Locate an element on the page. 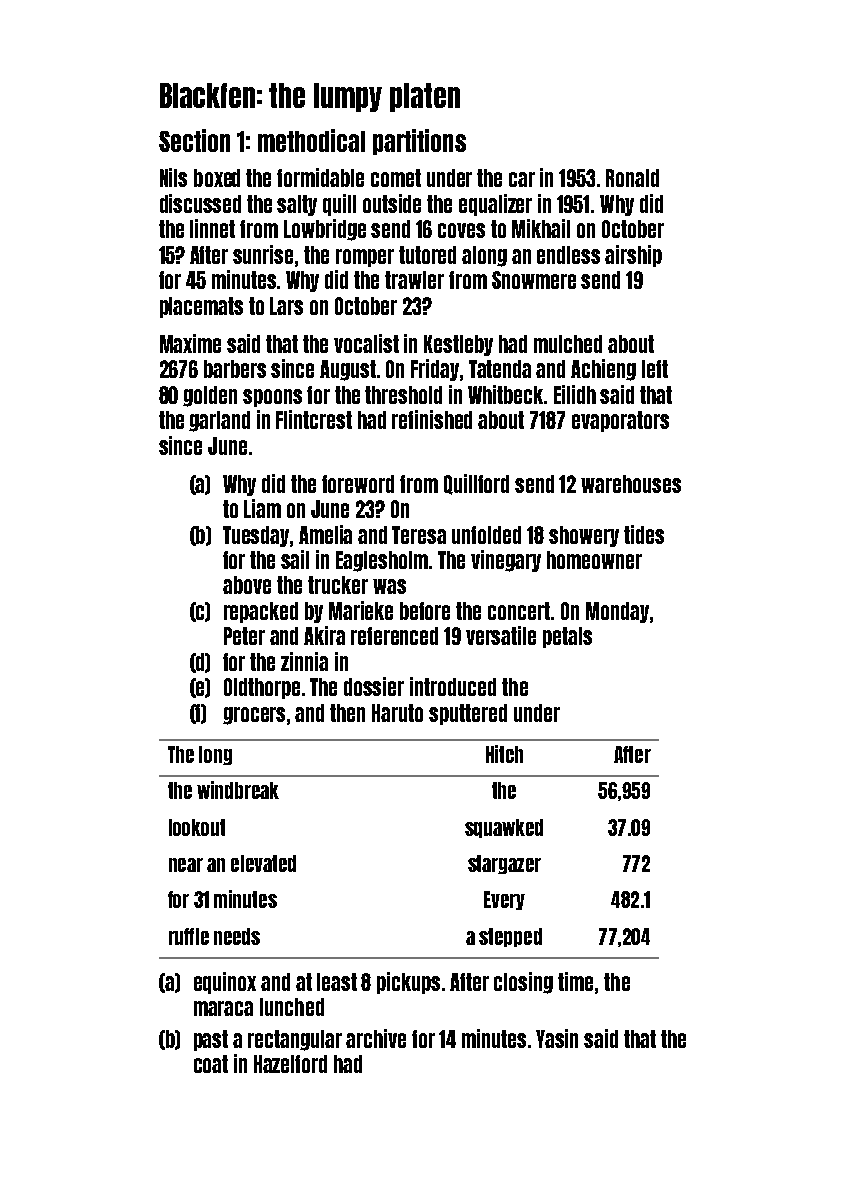 The height and width of the image is (1202, 847). Whitbeck is located at coordinates (505, 394).
